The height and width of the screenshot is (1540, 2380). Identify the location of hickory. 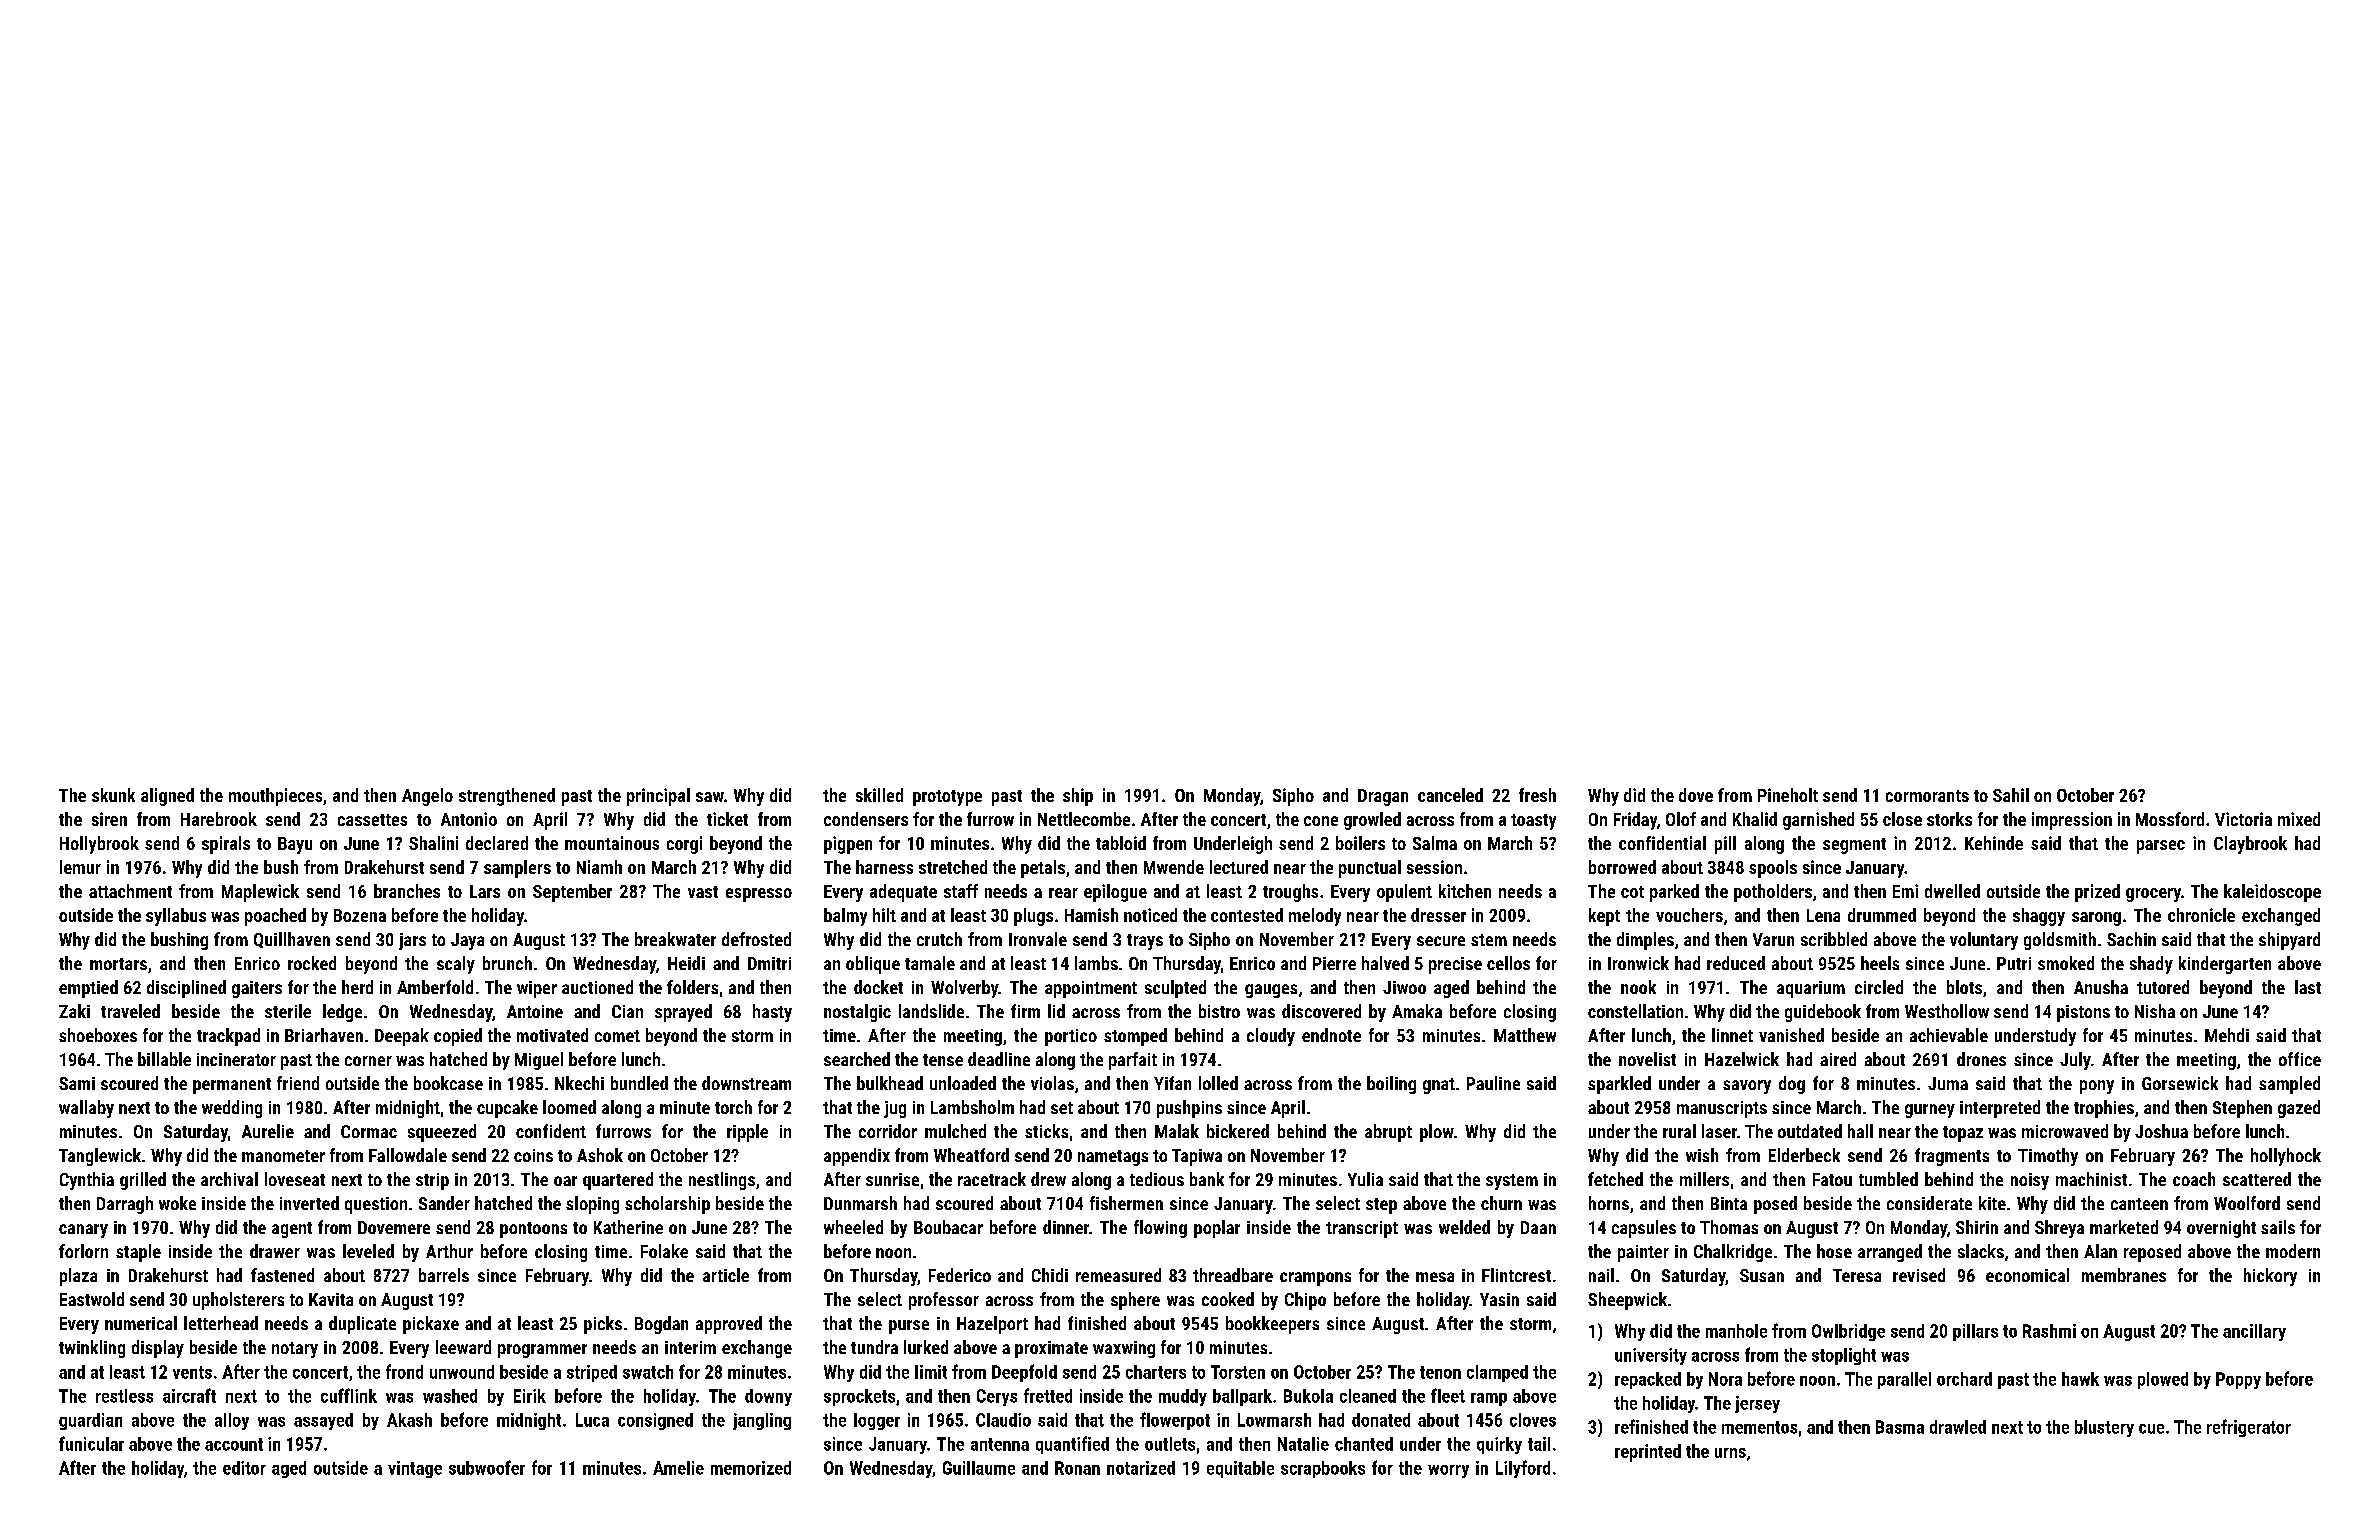
(2270, 1277).
